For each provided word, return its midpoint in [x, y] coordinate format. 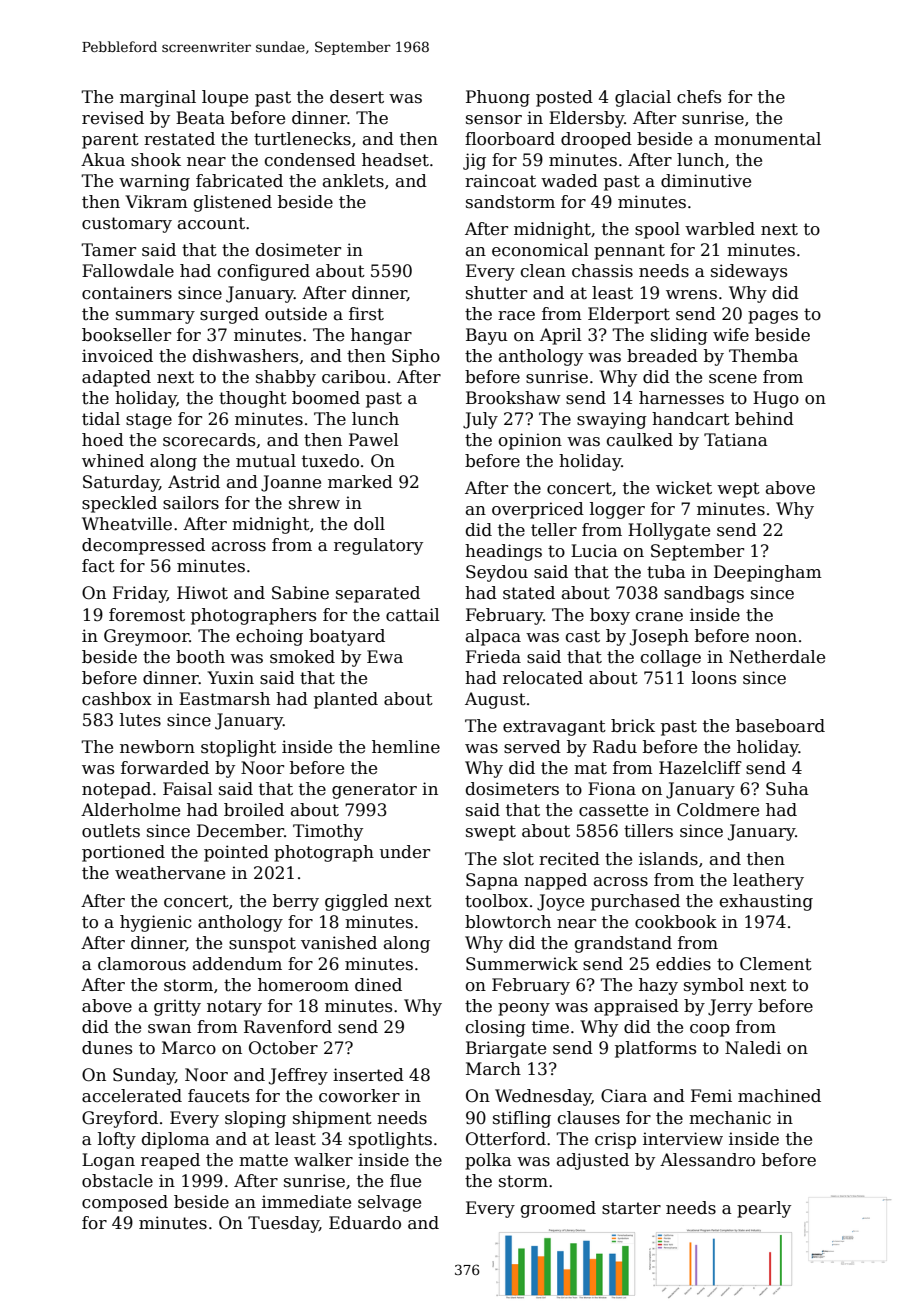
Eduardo [365, 1223]
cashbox [117, 699]
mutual [266, 461]
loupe [225, 98]
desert [357, 97]
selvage [389, 1203]
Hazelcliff [700, 768]
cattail [413, 615]
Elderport [629, 315]
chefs [699, 97]
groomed [558, 1209]
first [366, 314]
